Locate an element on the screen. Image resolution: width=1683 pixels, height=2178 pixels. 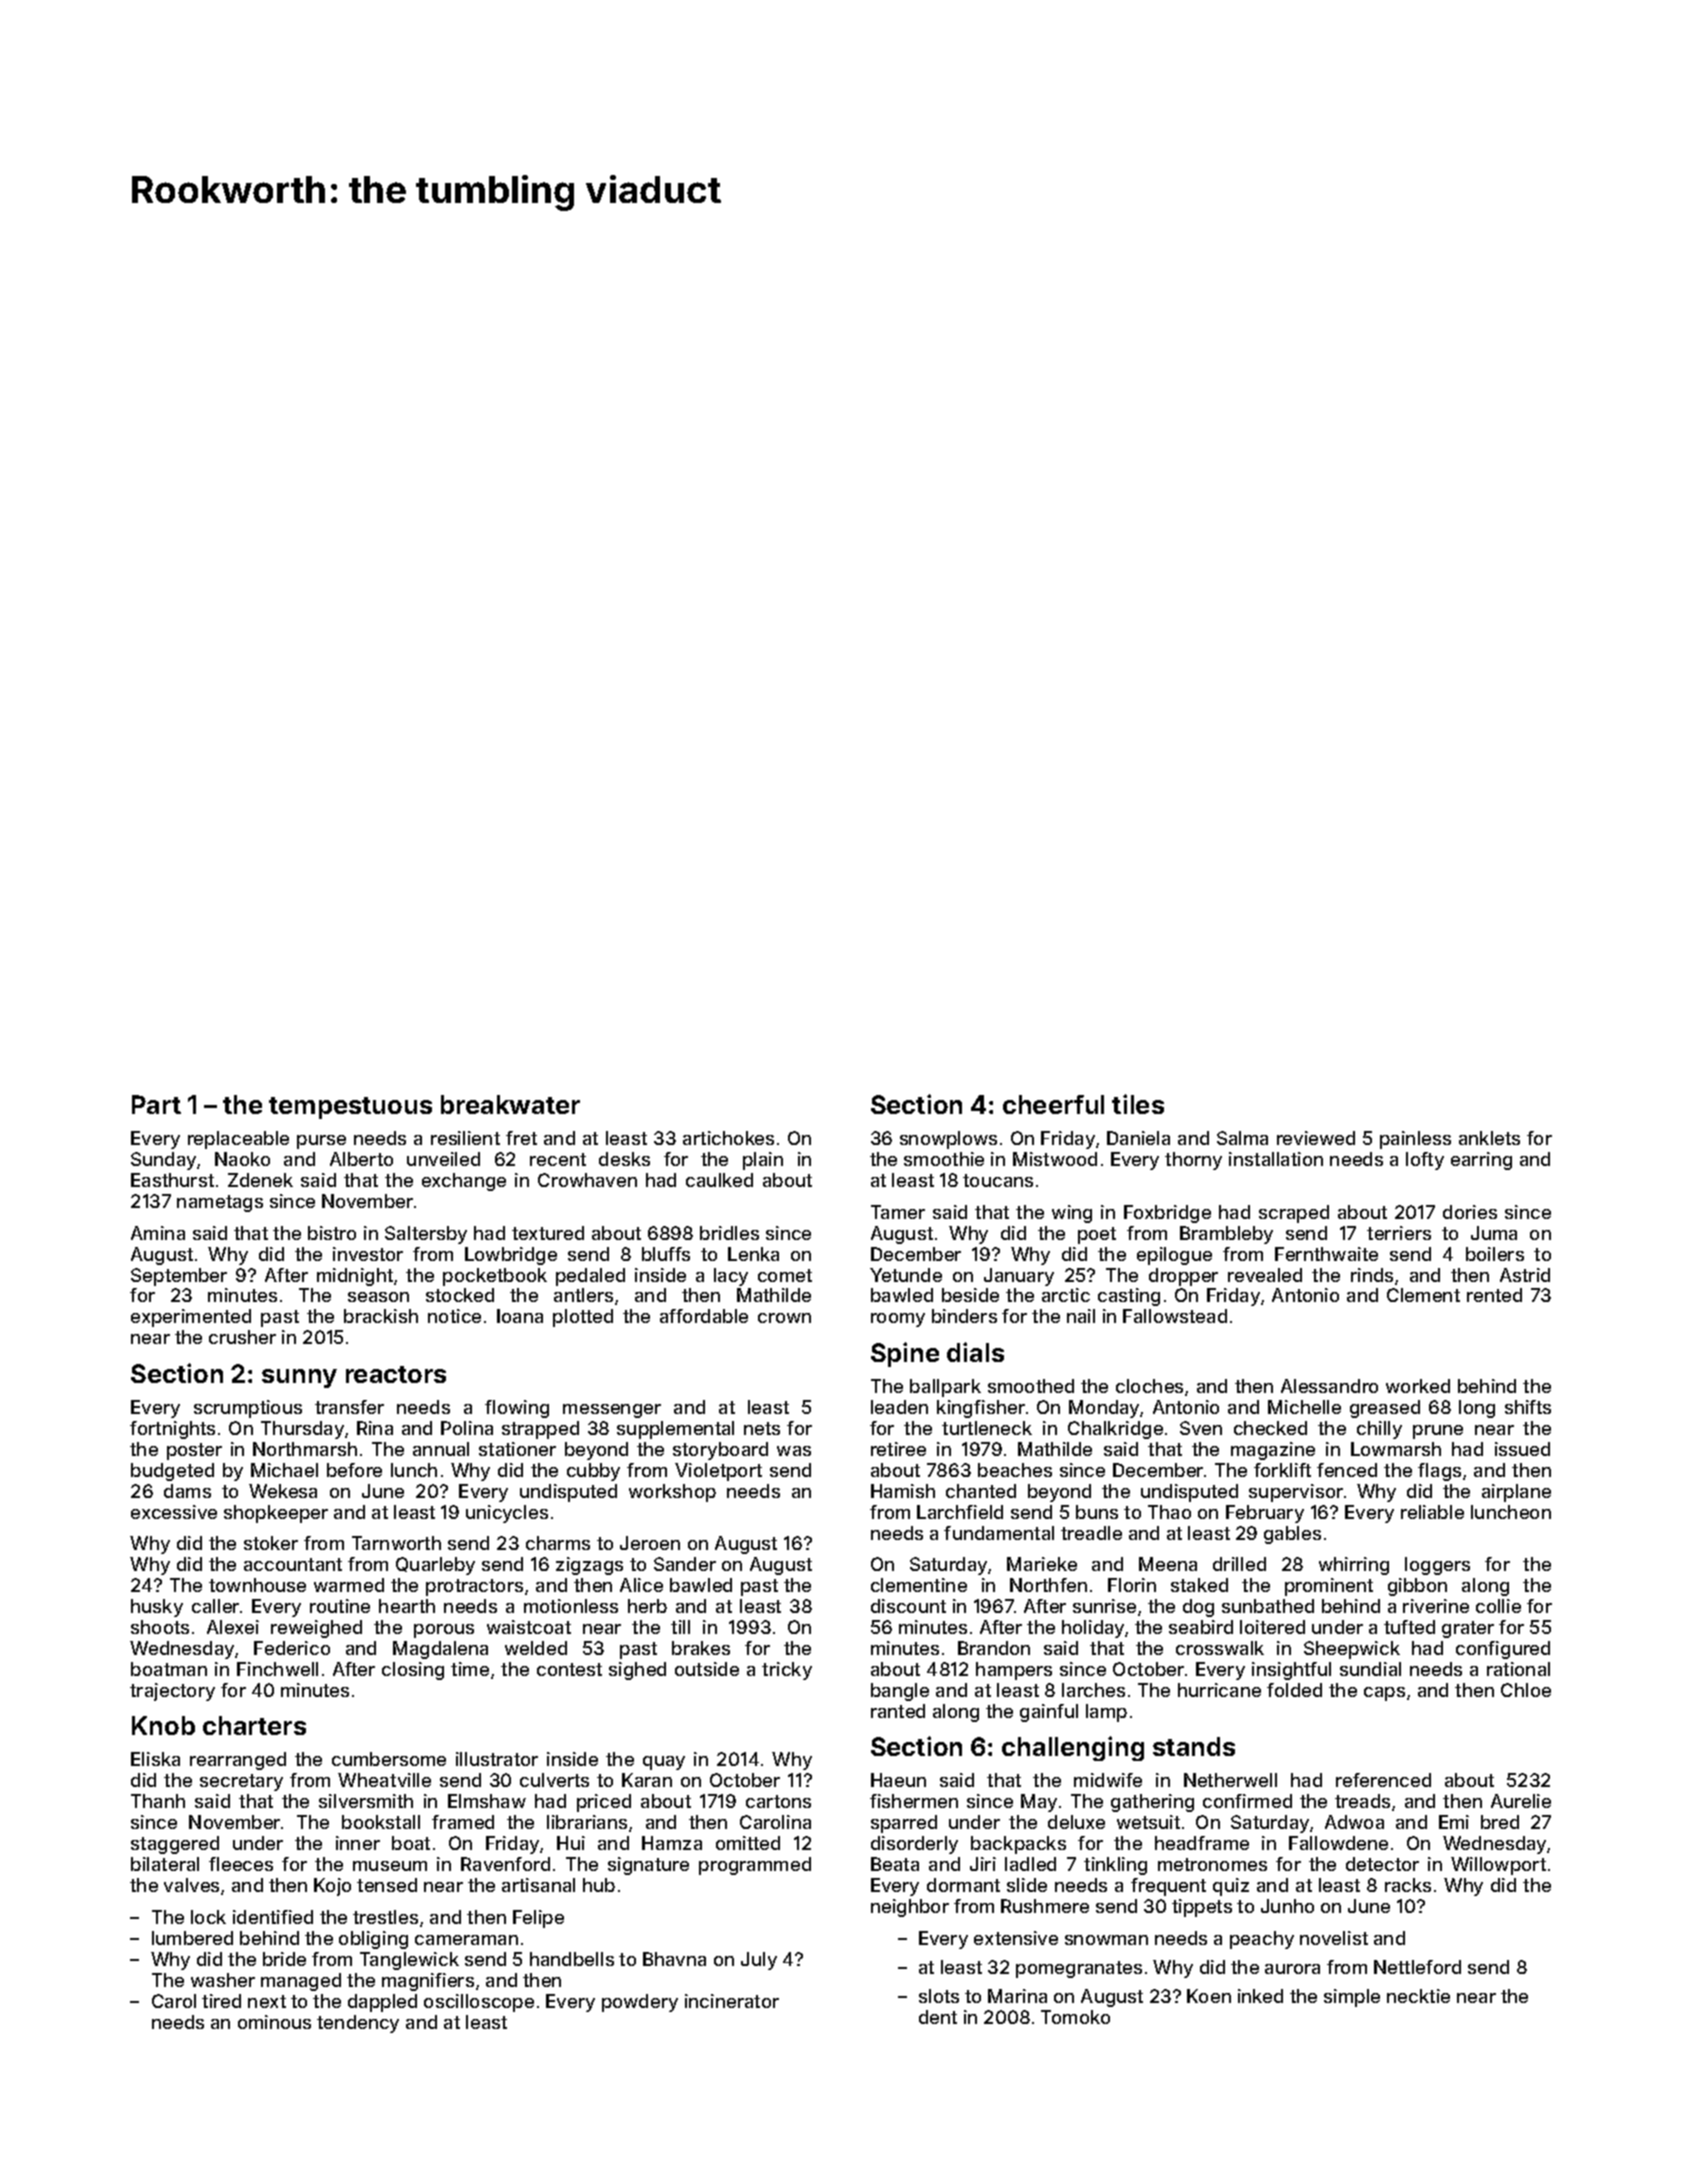
February is located at coordinates (1265, 1514).
